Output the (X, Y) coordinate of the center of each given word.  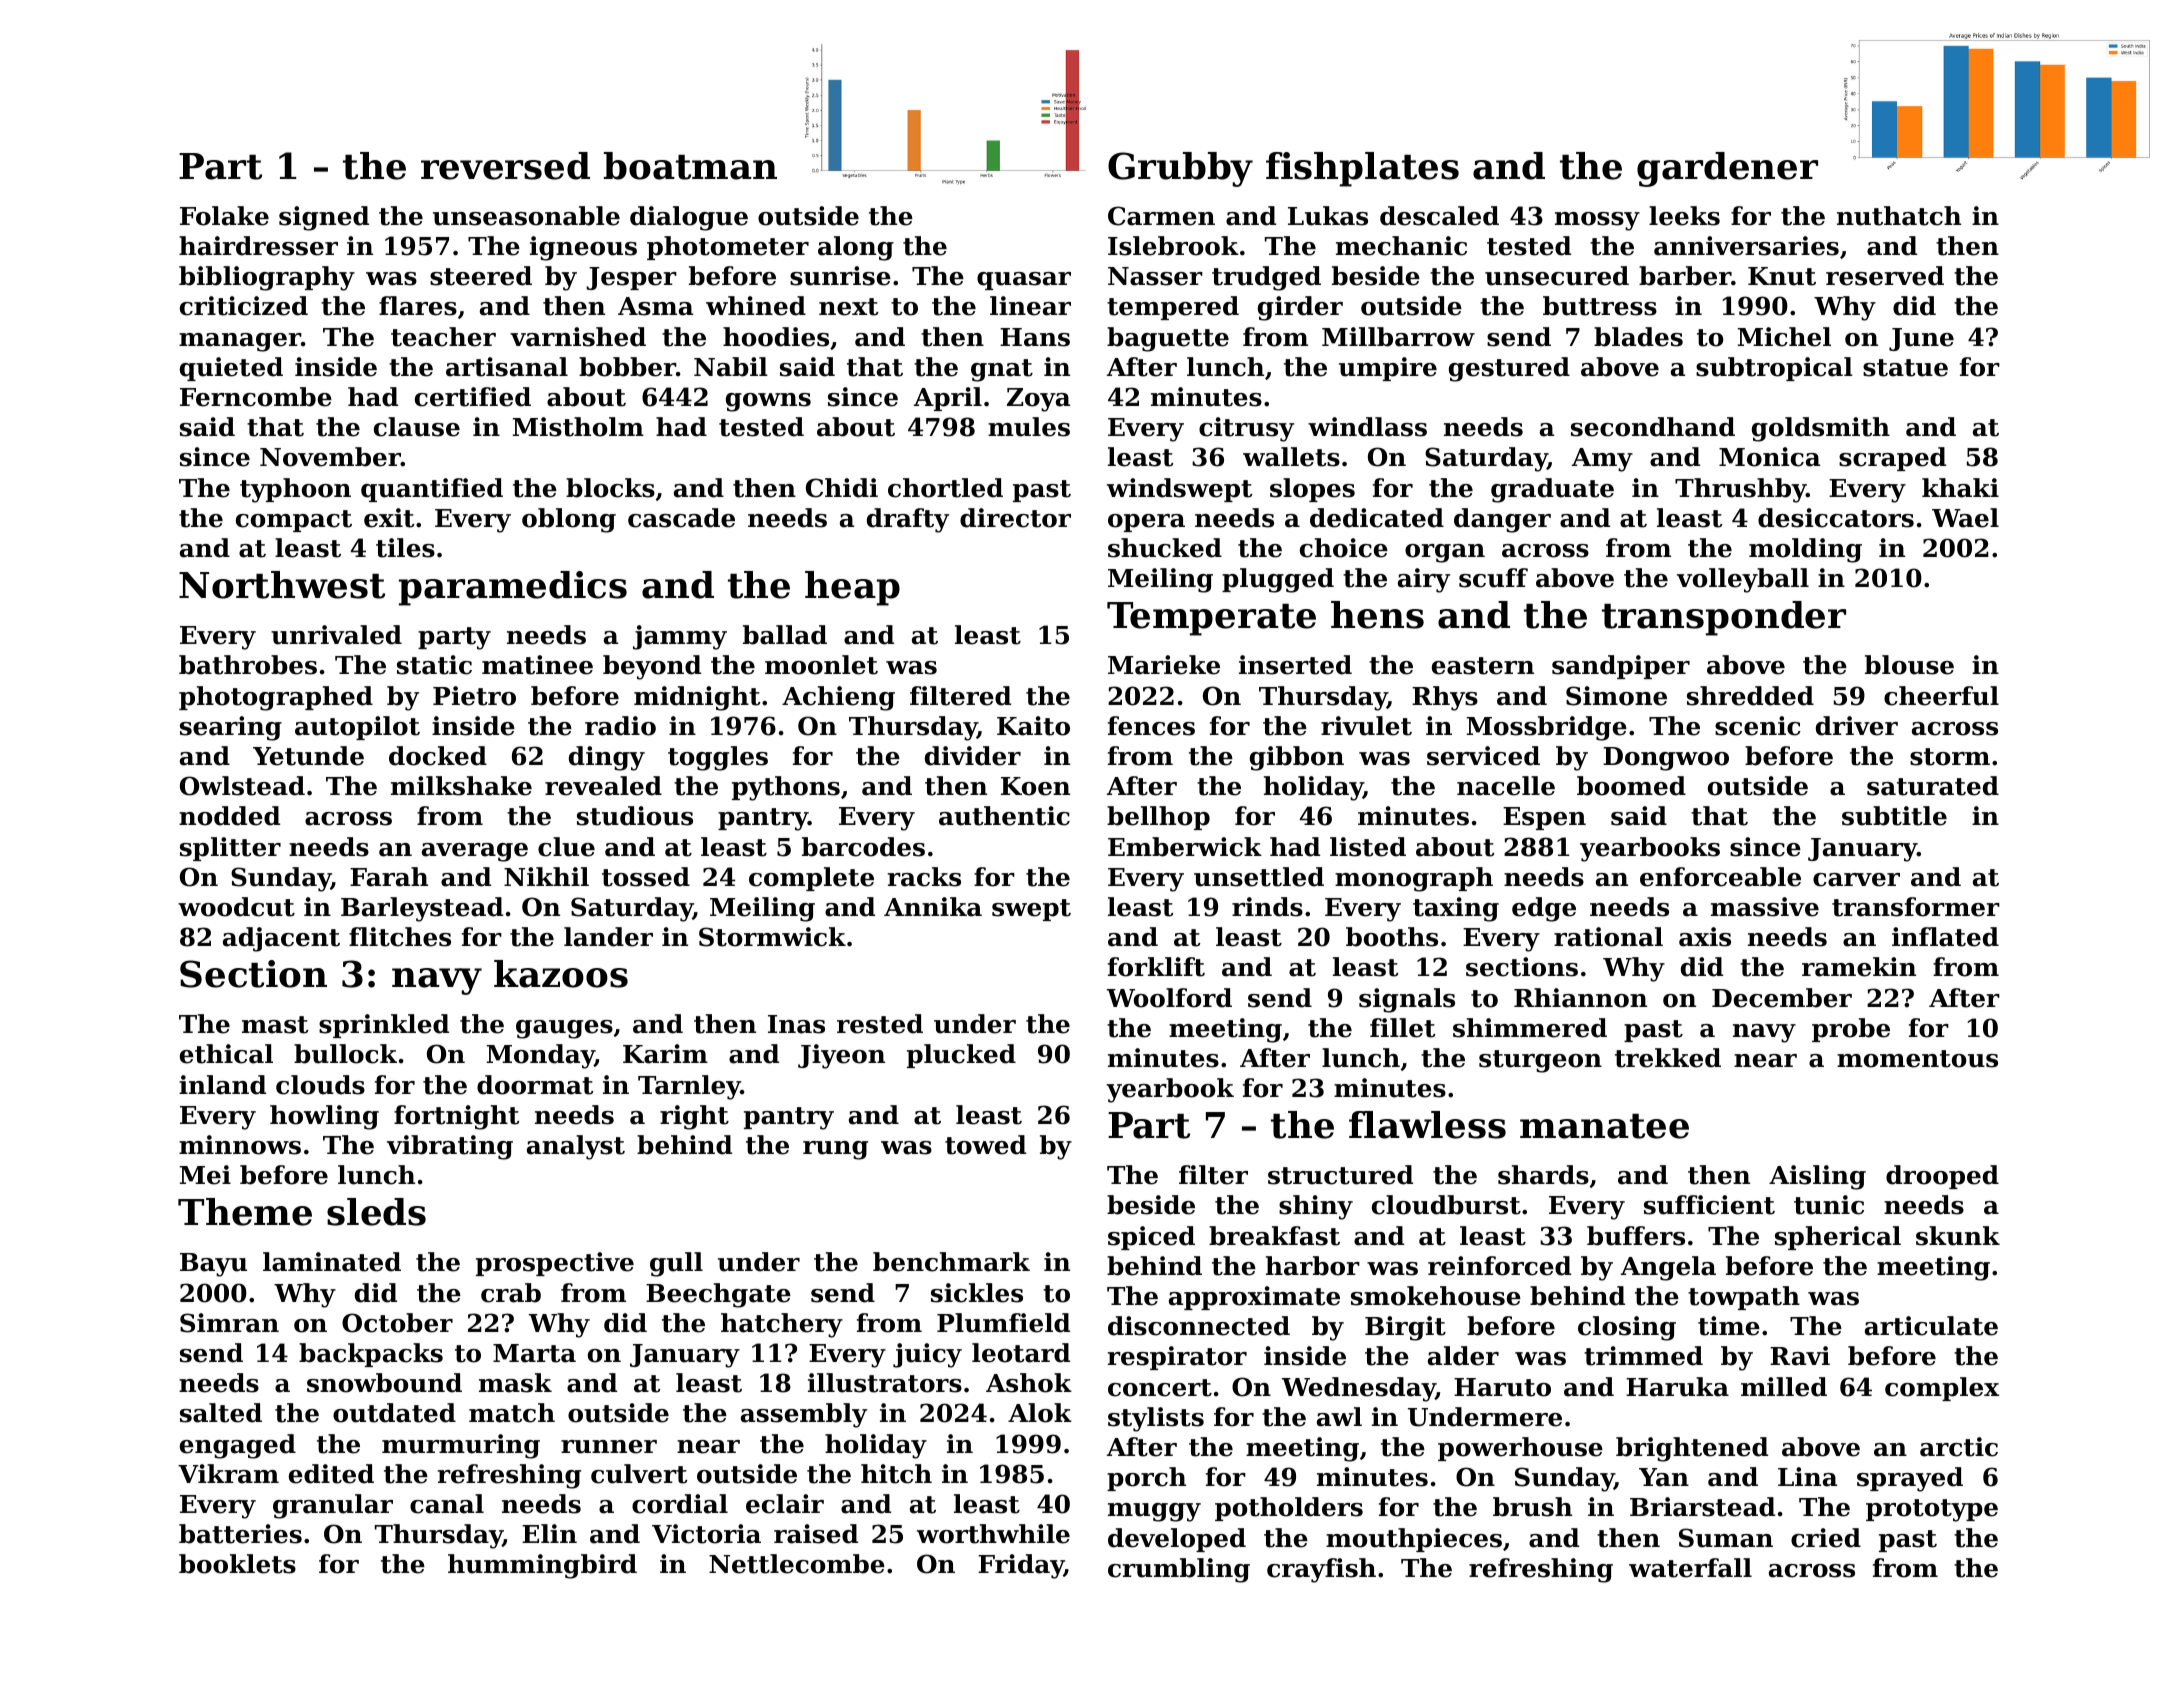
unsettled (1259, 877)
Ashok (1029, 1383)
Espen (1544, 818)
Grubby (1180, 169)
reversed (505, 166)
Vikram (228, 1474)
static (434, 665)
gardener (1727, 169)
